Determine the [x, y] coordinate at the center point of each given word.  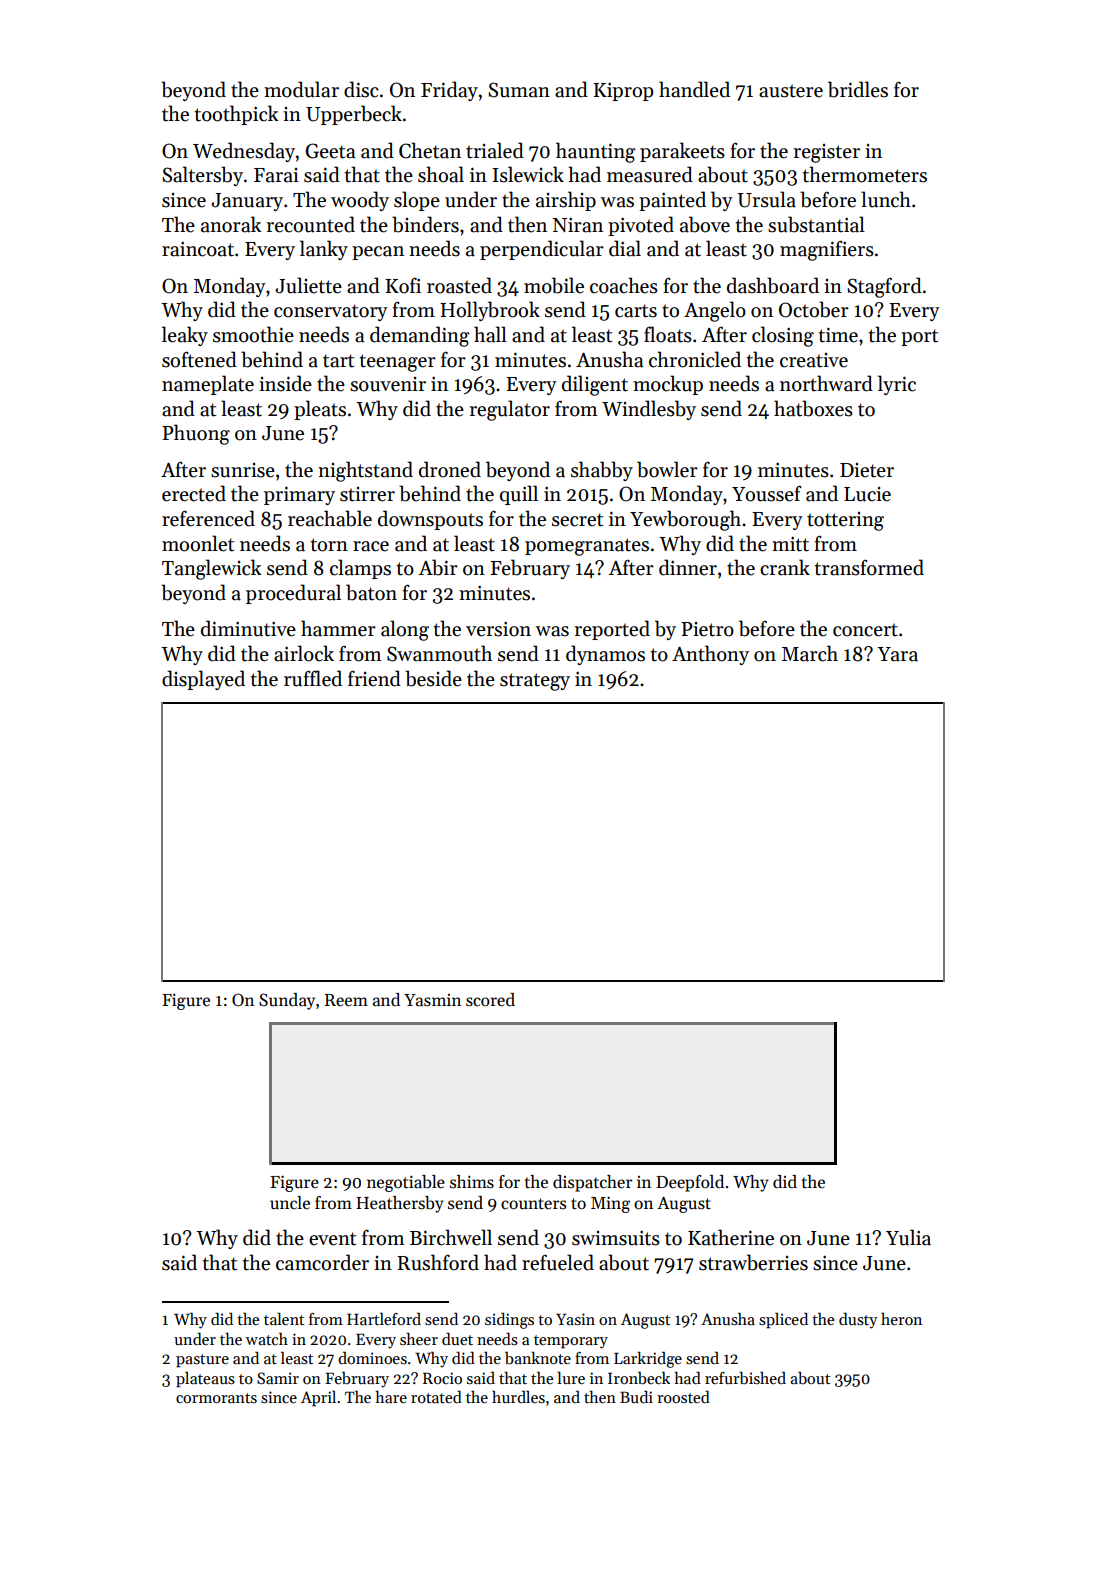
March [810, 653]
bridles [858, 89]
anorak [231, 224]
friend [374, 678]
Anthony [710, 655]
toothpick [237, 115]
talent [284, 1318]
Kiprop [623, 91]
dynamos [605, 655]
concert [865, 630]
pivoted [641, 226]
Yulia [908, 1237]
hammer [338, 628]
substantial [816, 224]
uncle [290, 1203]
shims [472, 1182]
